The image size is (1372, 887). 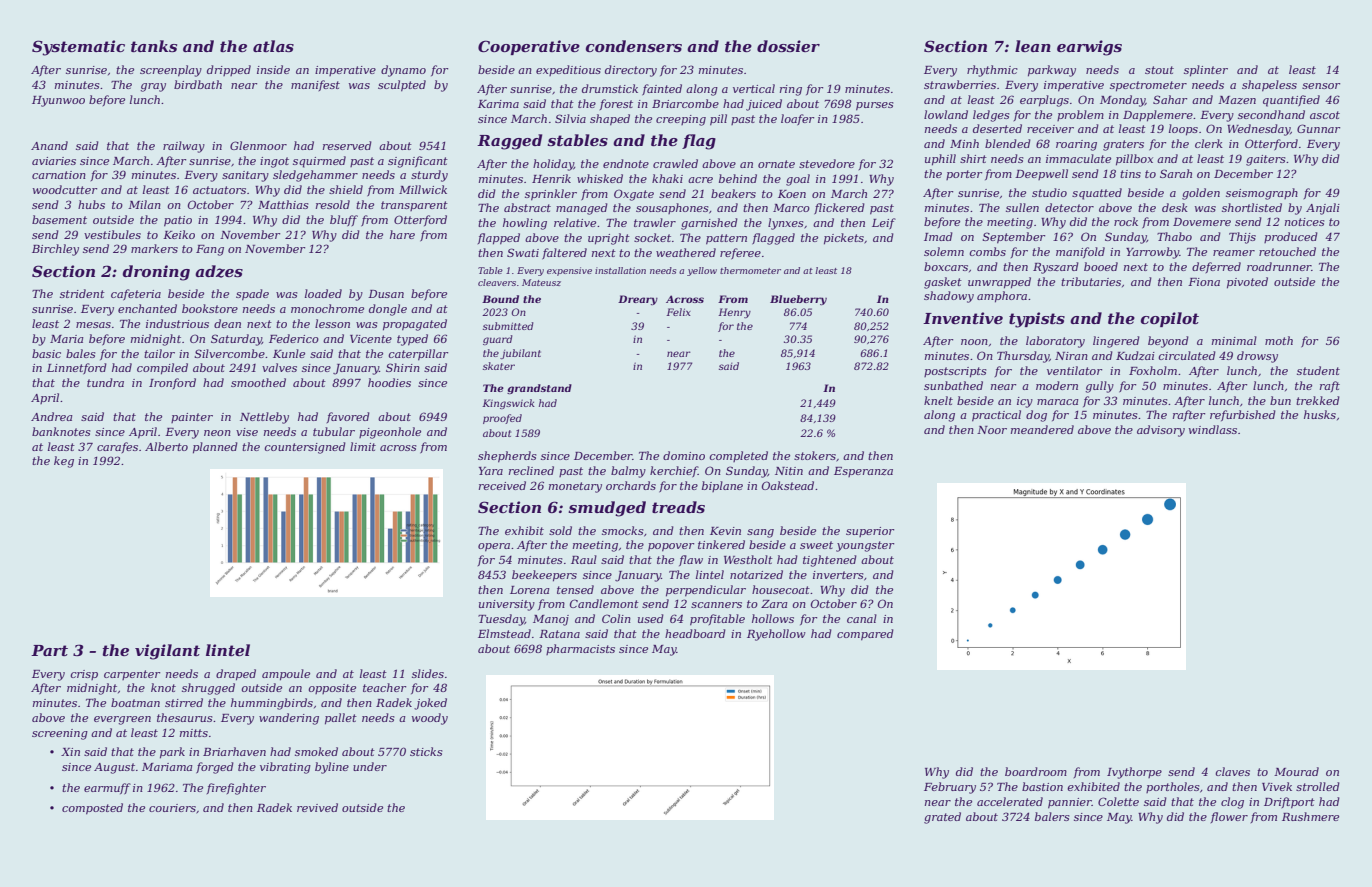 What do you see at coordinates (502, 485) in the screenshot?
I see `received` at bounding box center [502, 485].
